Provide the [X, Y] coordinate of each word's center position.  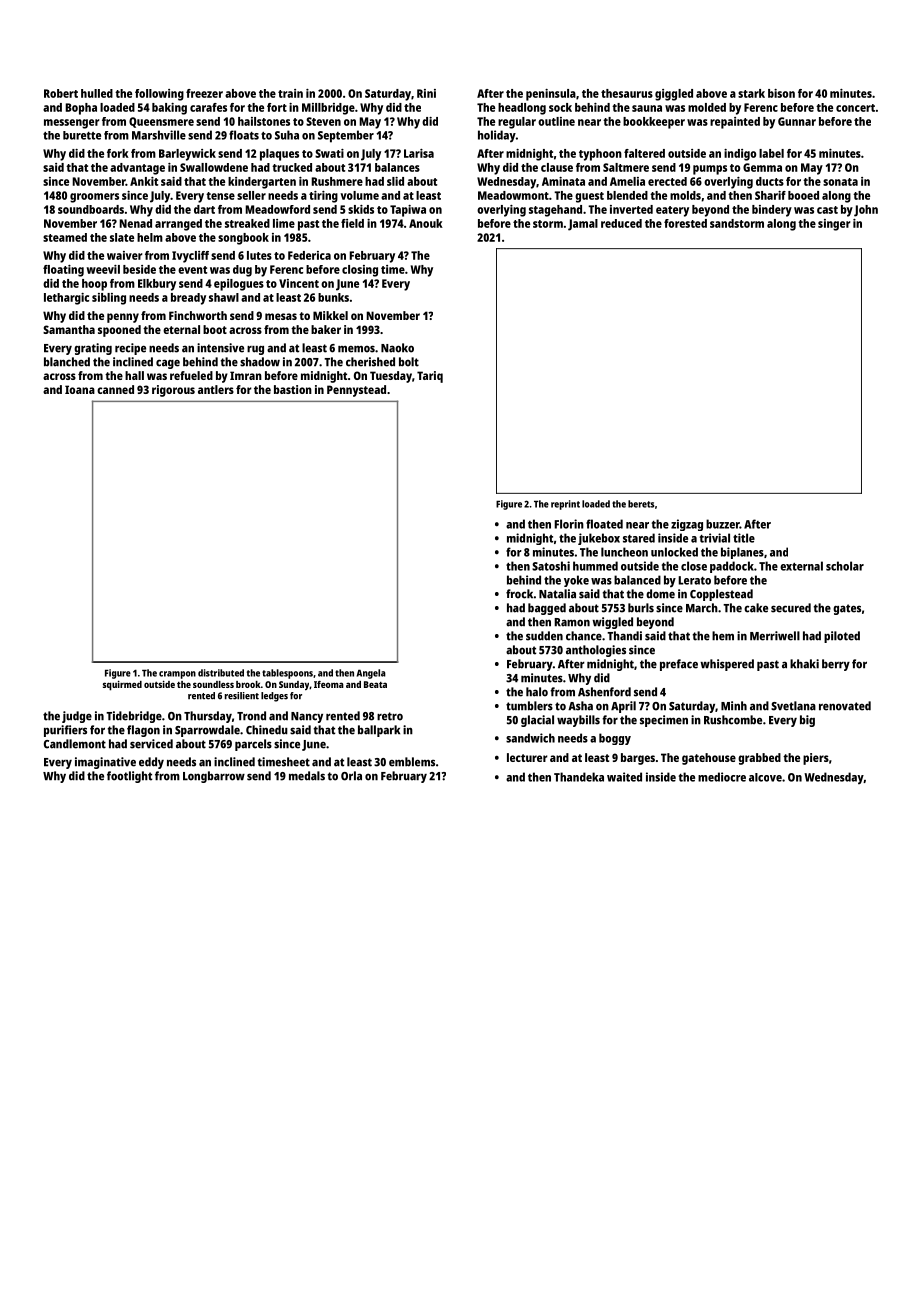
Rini [426, 93]
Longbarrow [214, 777]
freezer [204, 93]
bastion [293, 389]
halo [537, 692]
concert [855, 108]
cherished [370, 362]
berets [641, 504]
